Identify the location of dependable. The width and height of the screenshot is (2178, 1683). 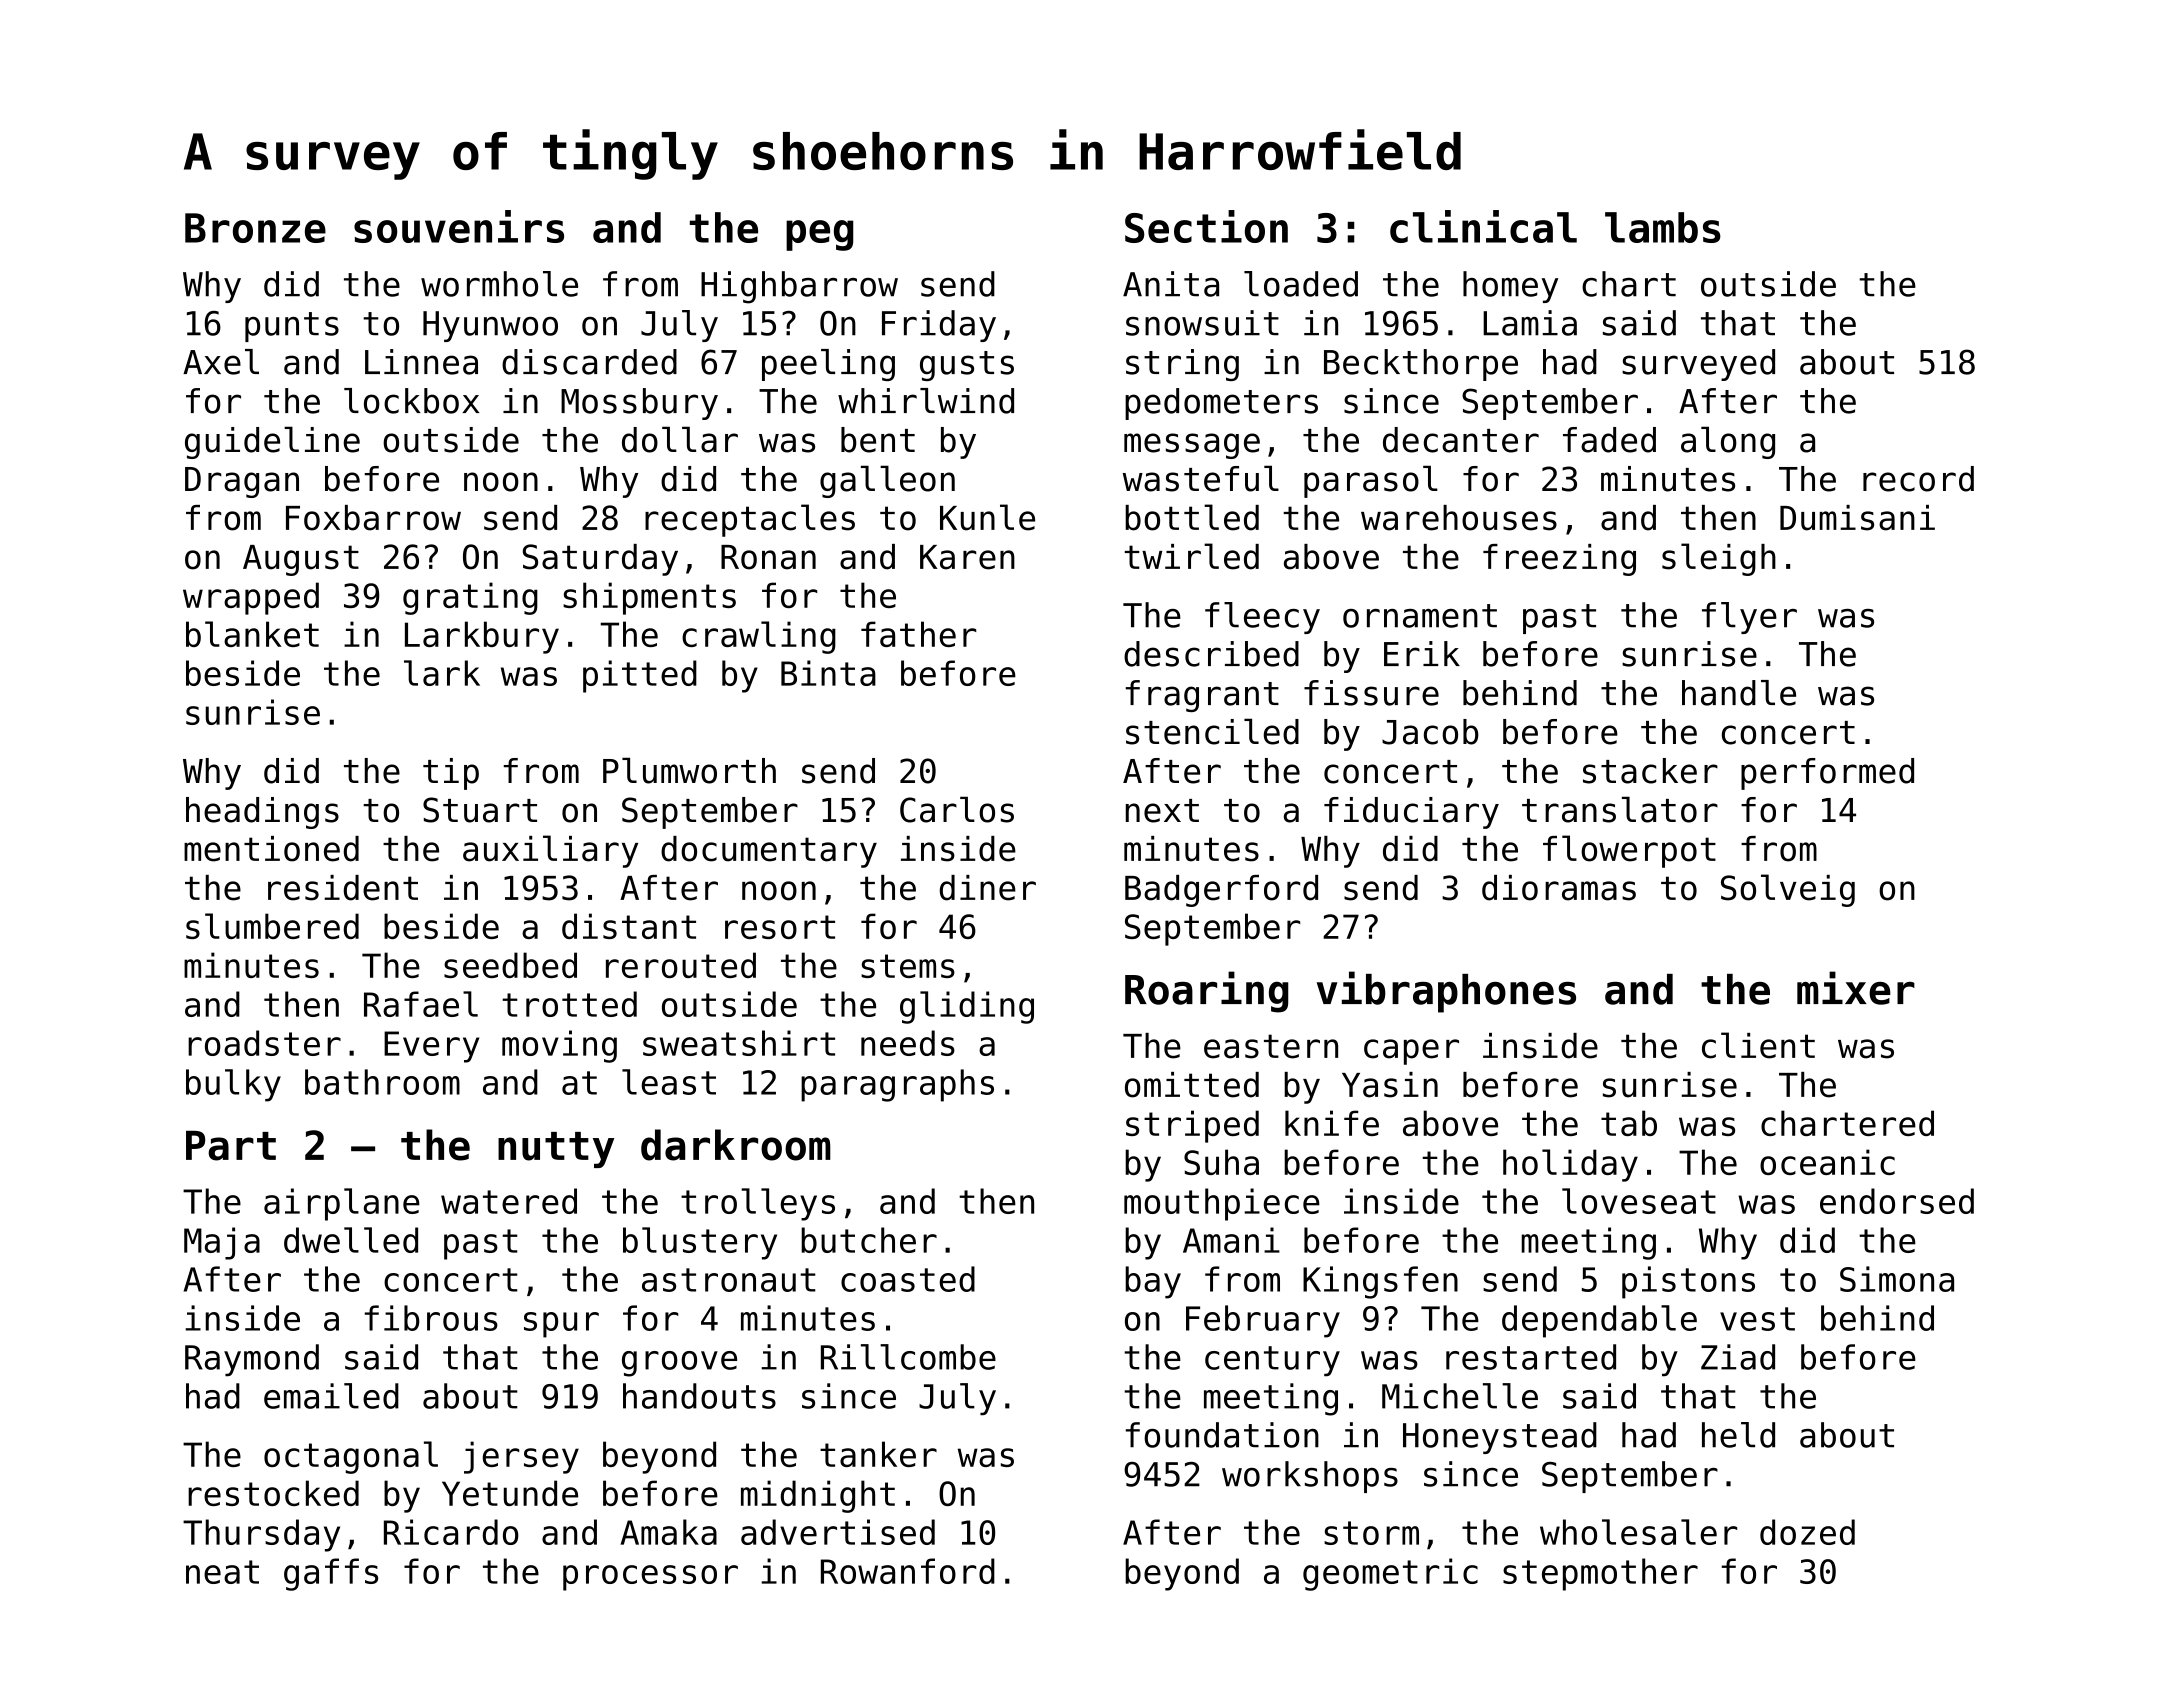
(1599, 1321).
